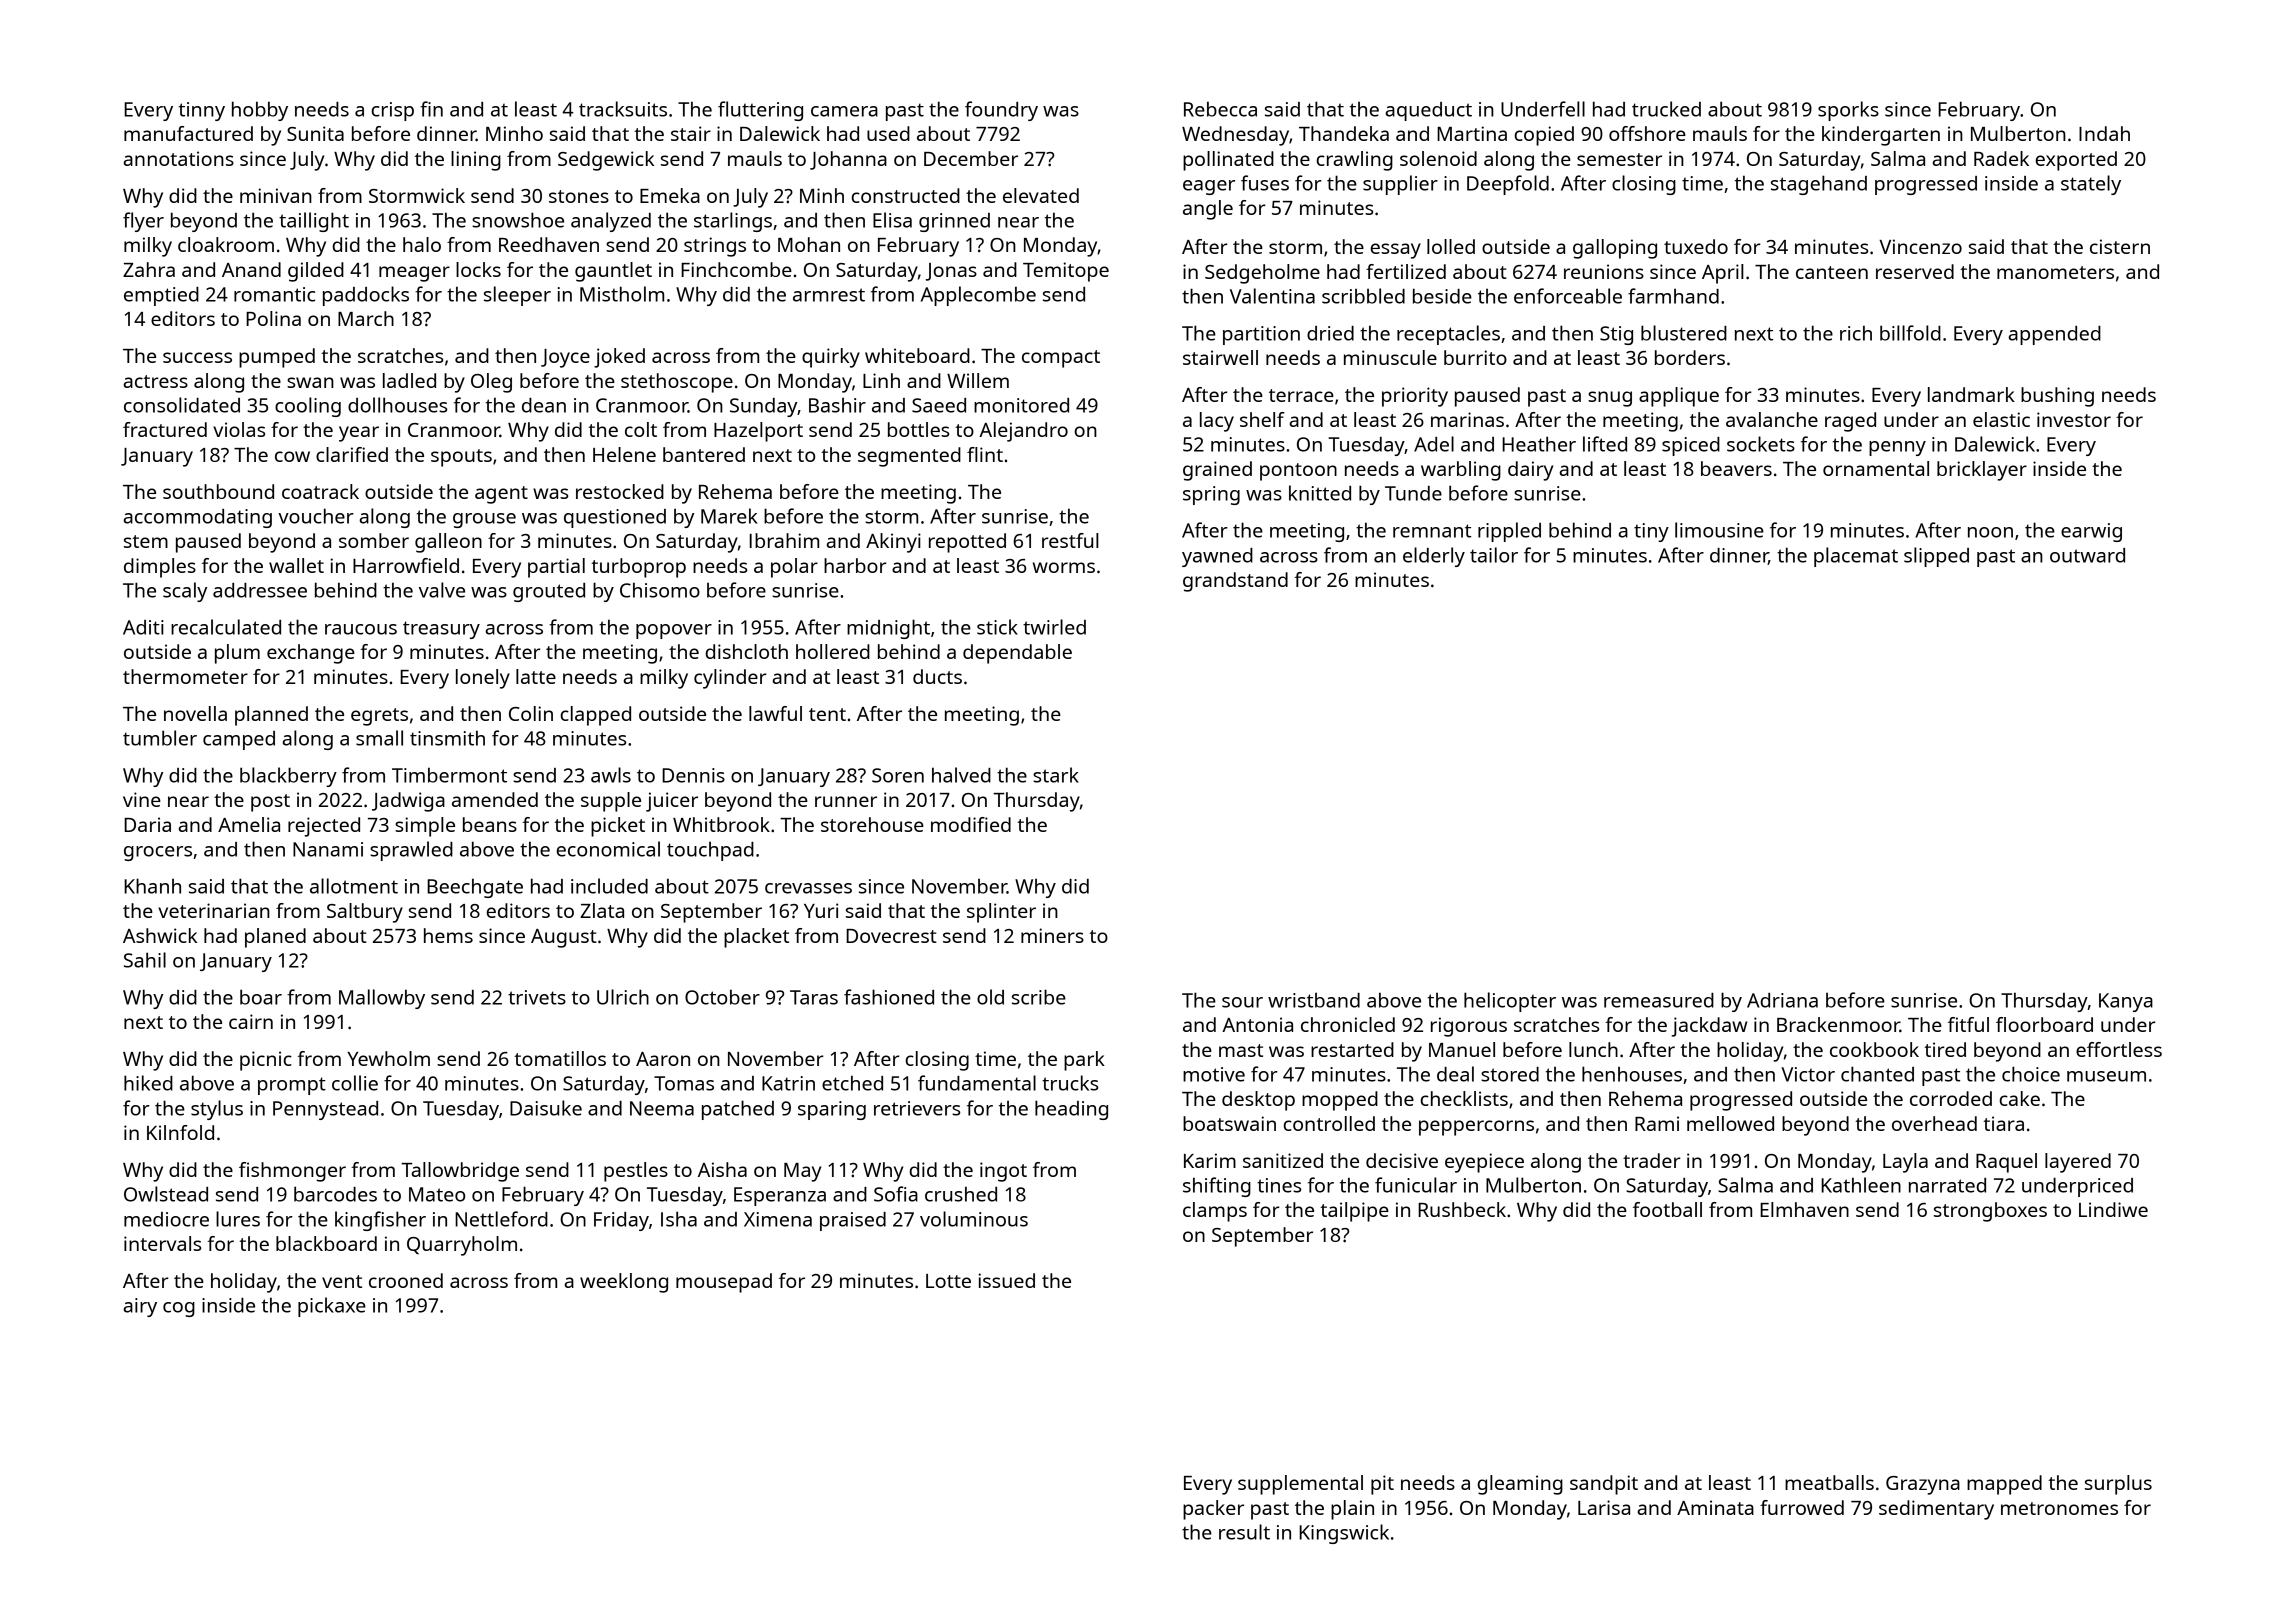 This screenshot has width=2292, height=1620. I want to click on Aditi, so click(143, 627).
